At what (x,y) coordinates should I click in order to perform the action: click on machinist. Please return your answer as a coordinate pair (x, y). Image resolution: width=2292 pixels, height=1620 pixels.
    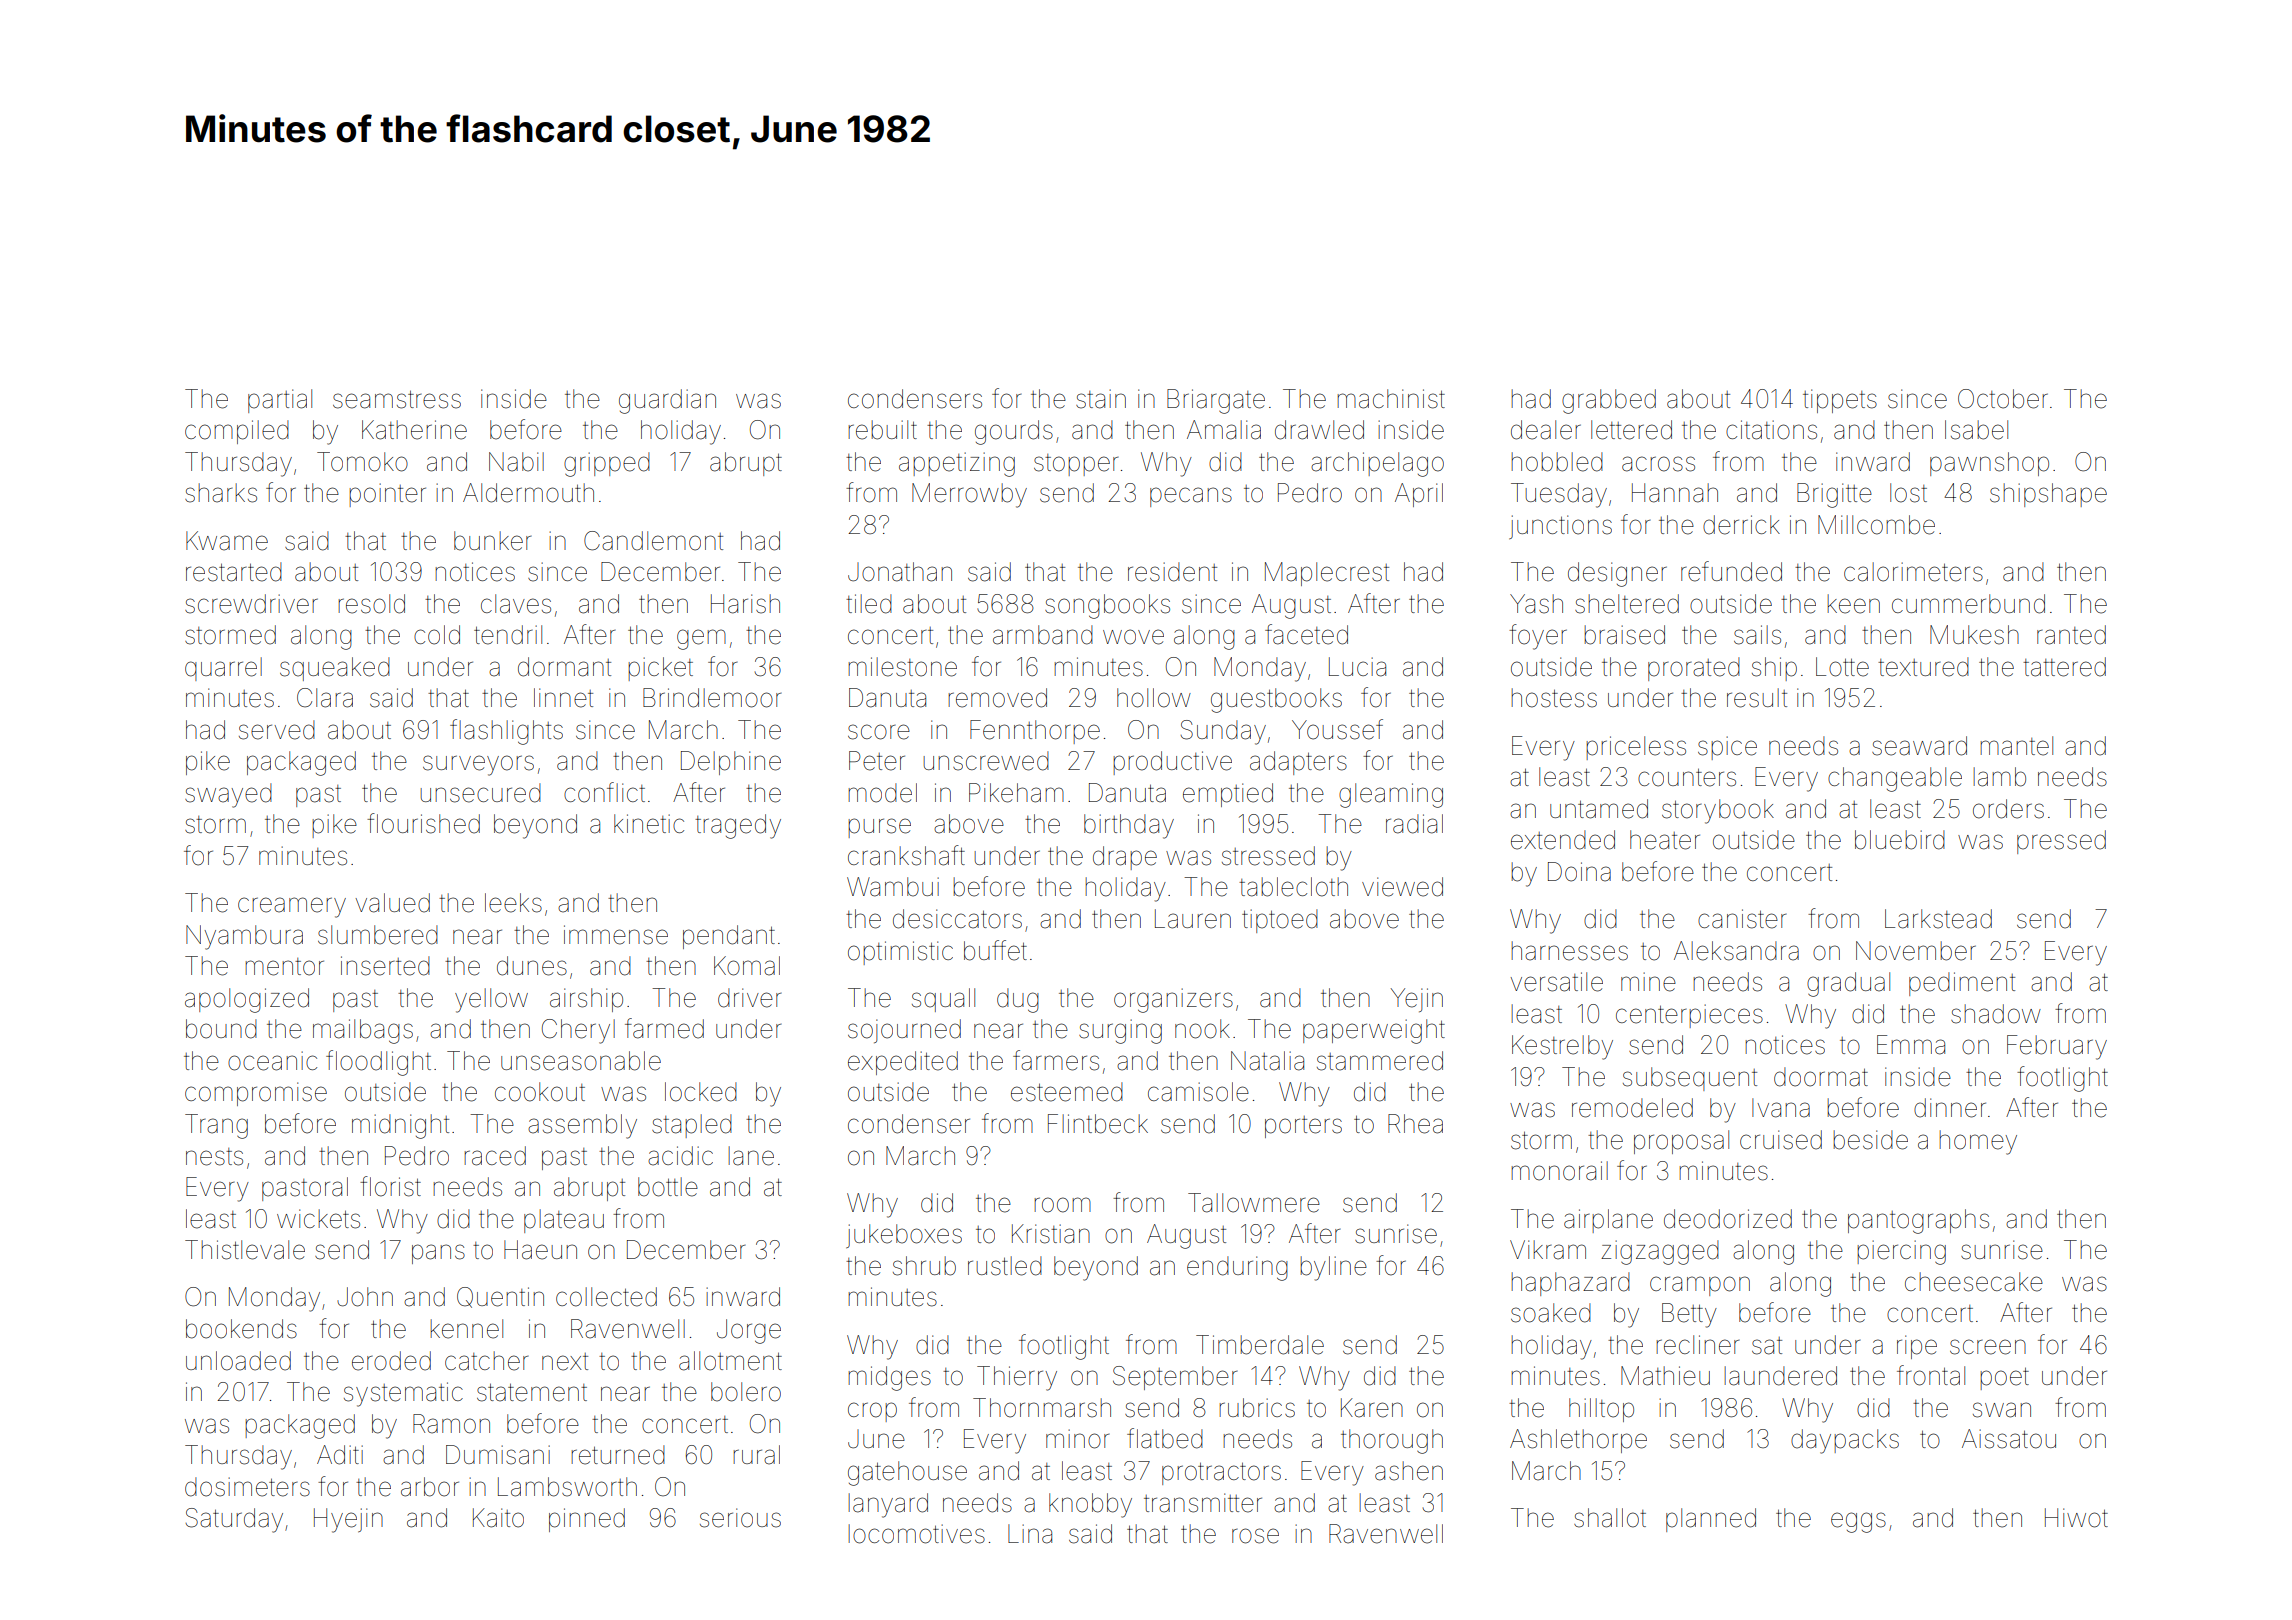
    Looking at the image, I should click on (1391, 399).
